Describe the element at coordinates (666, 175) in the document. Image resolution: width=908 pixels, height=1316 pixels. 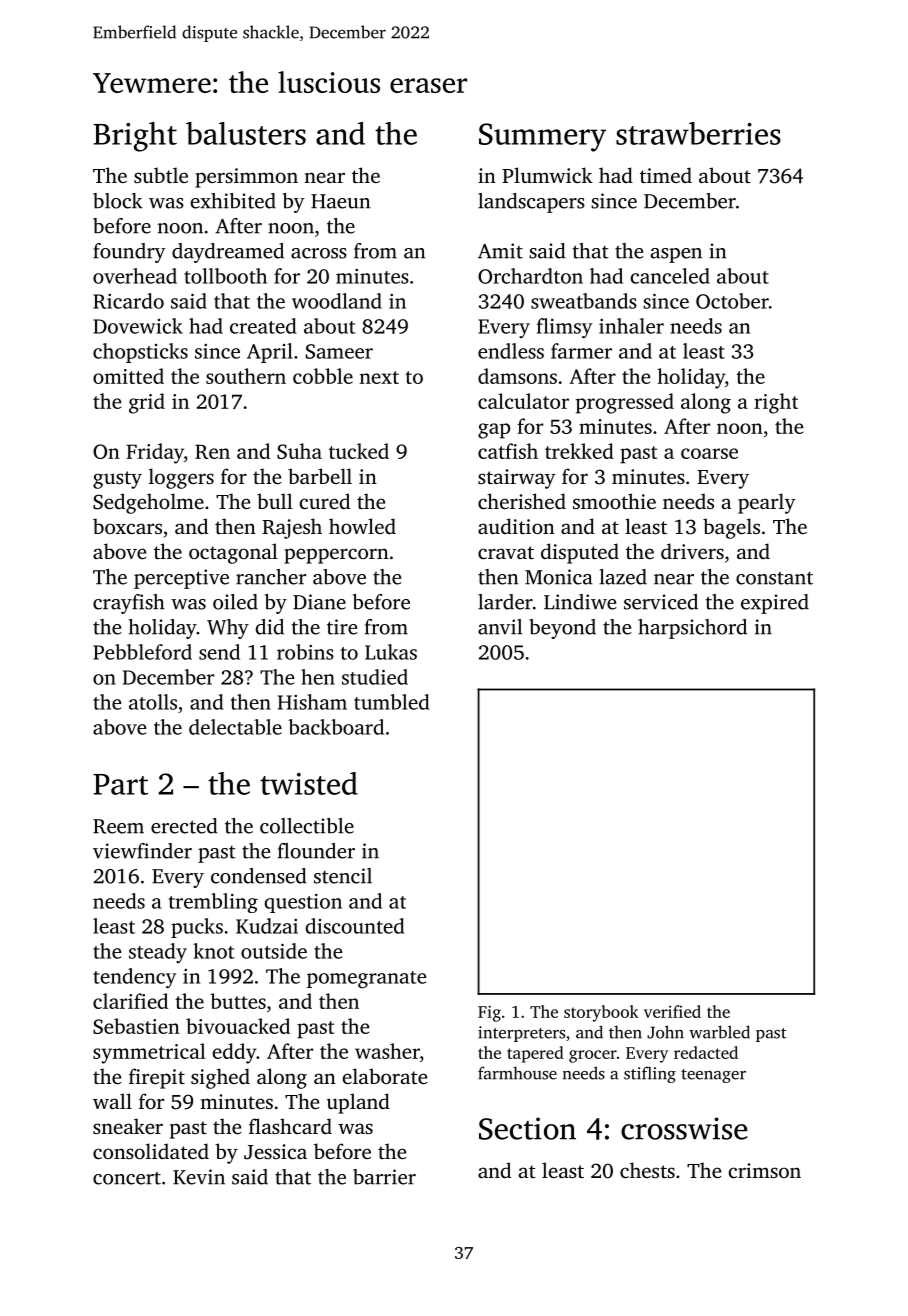
I see `timed` at that location.
